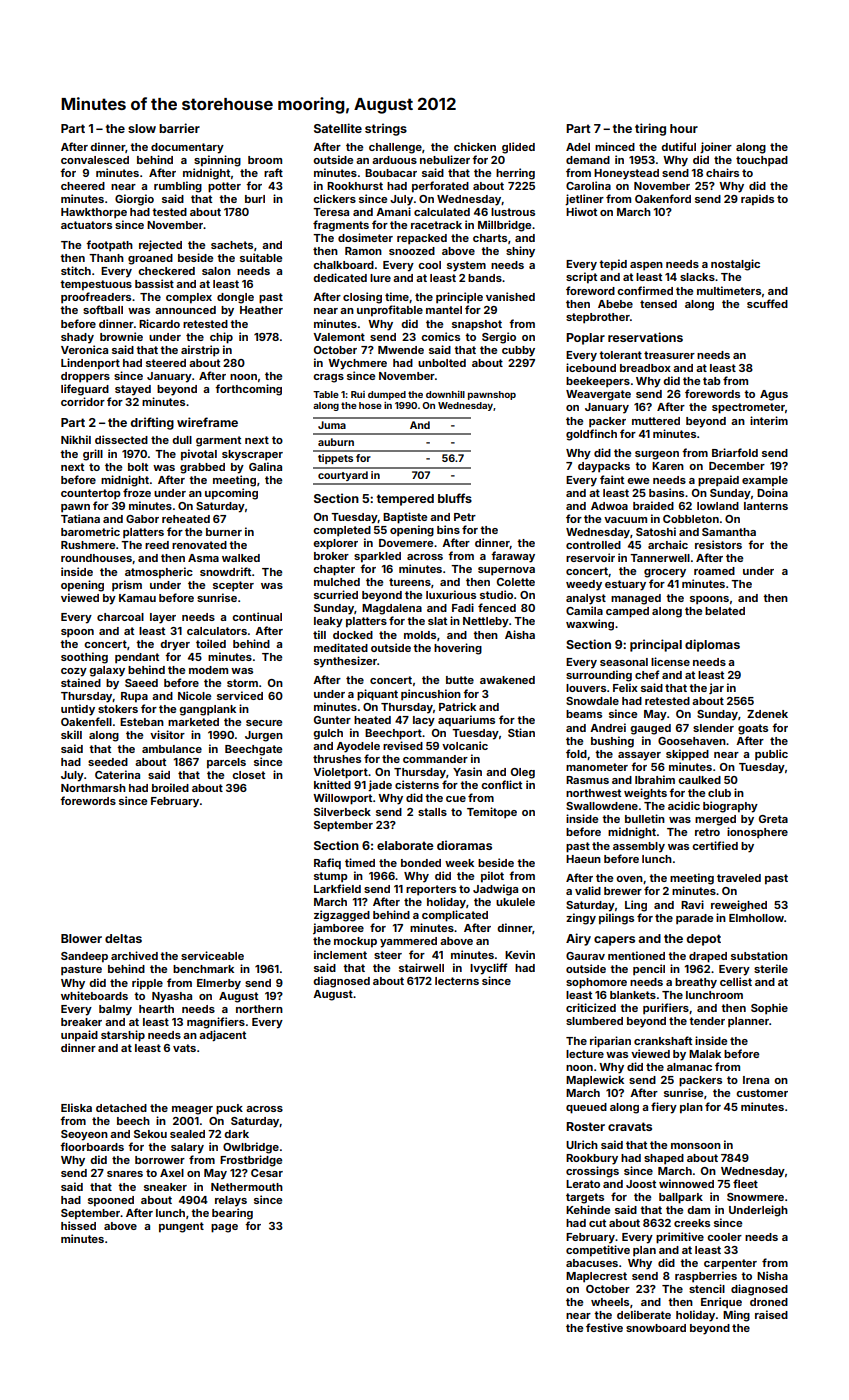 This page has width=849, height=1400. I want to click on adjacent, so click(222, 1035).
